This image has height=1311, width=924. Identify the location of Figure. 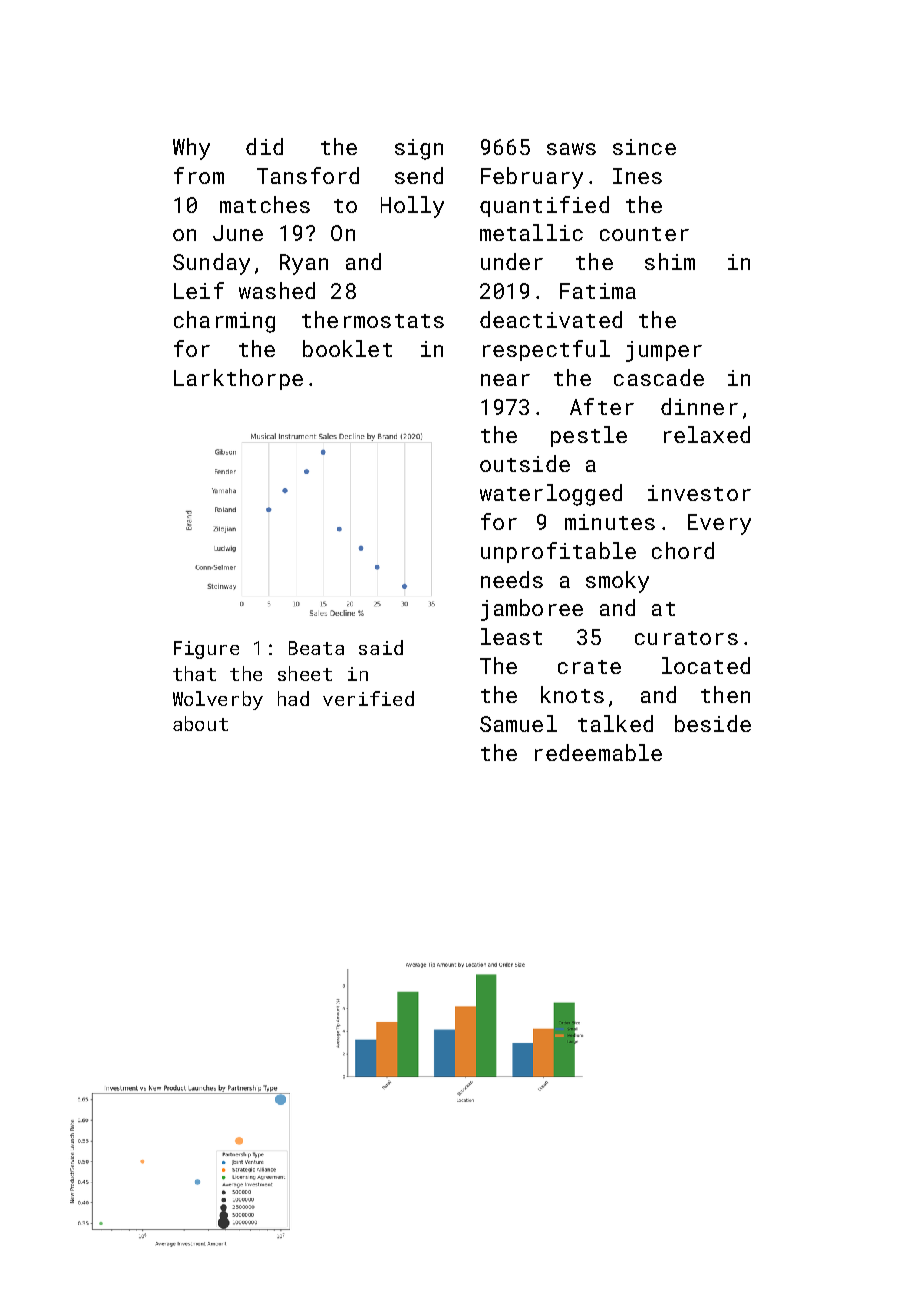
(206, 650).
